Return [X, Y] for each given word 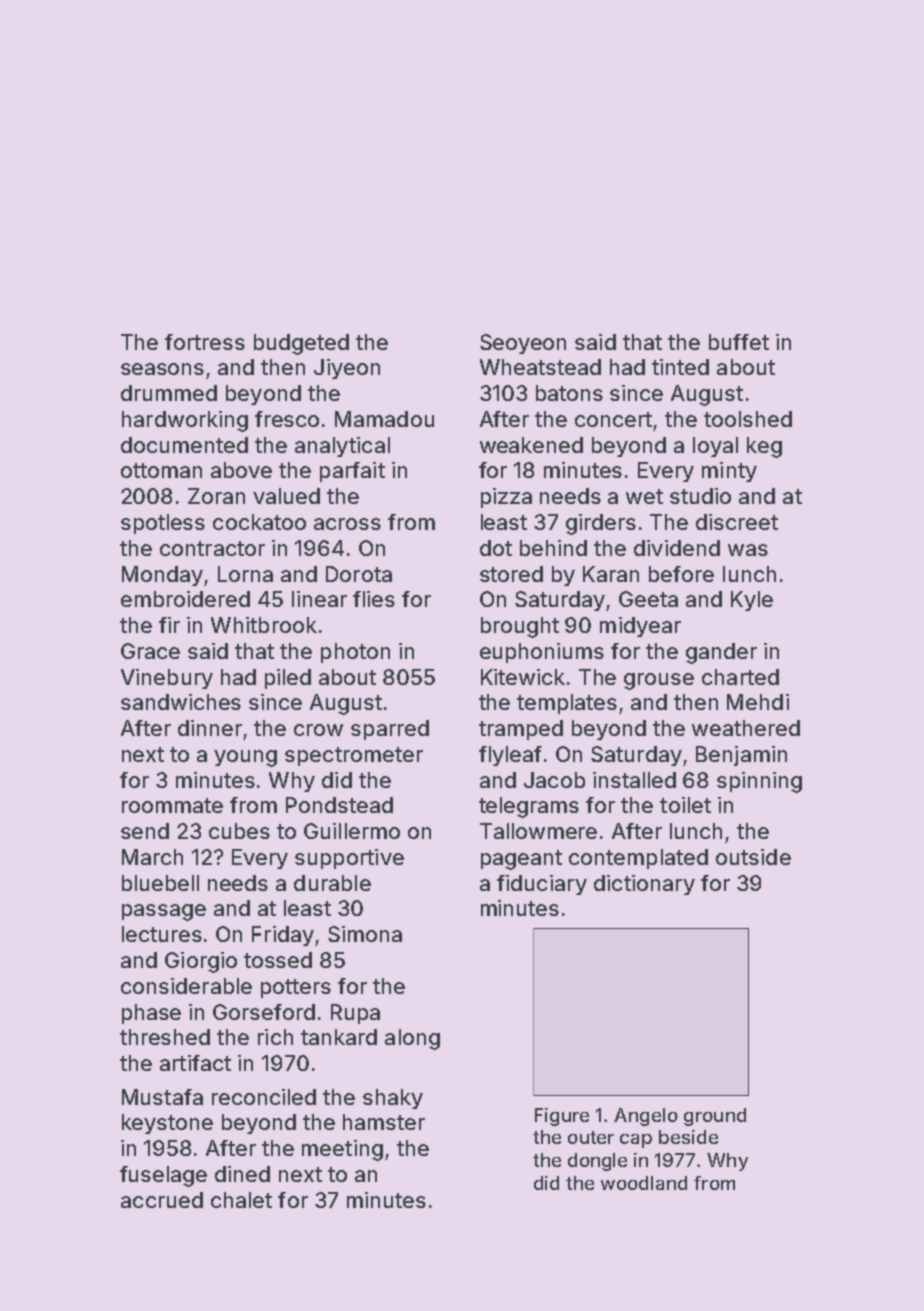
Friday [283, 936]
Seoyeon [523, 344]
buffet [739, 342]
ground [715, 1117]
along [412, 1039]
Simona [365, 934]
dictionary [644, 885]
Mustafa [162, 1097]
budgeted [301, 344]
